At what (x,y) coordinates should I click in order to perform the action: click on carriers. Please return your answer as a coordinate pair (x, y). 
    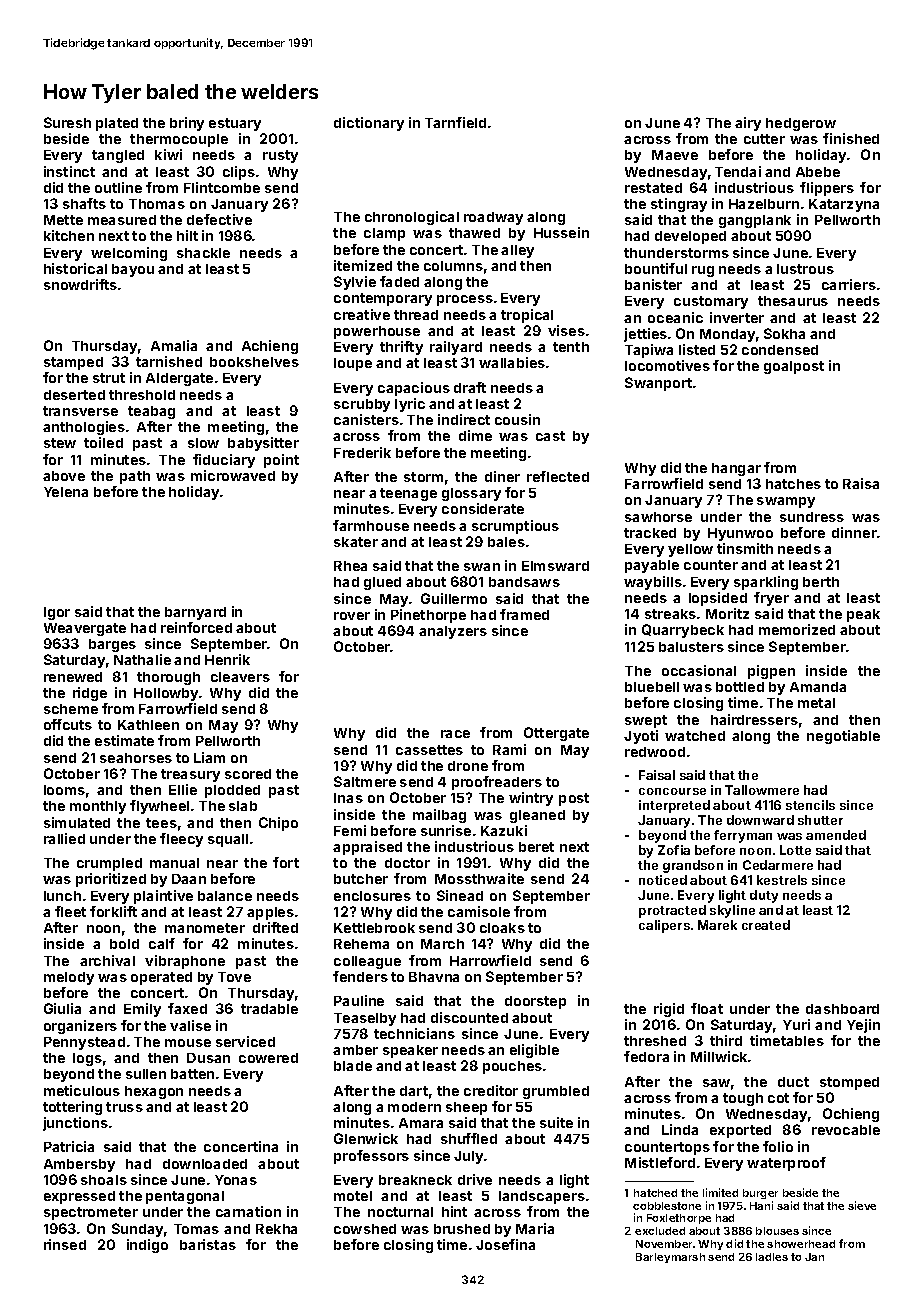
    Looking at the image, I should click on (849, 284).
